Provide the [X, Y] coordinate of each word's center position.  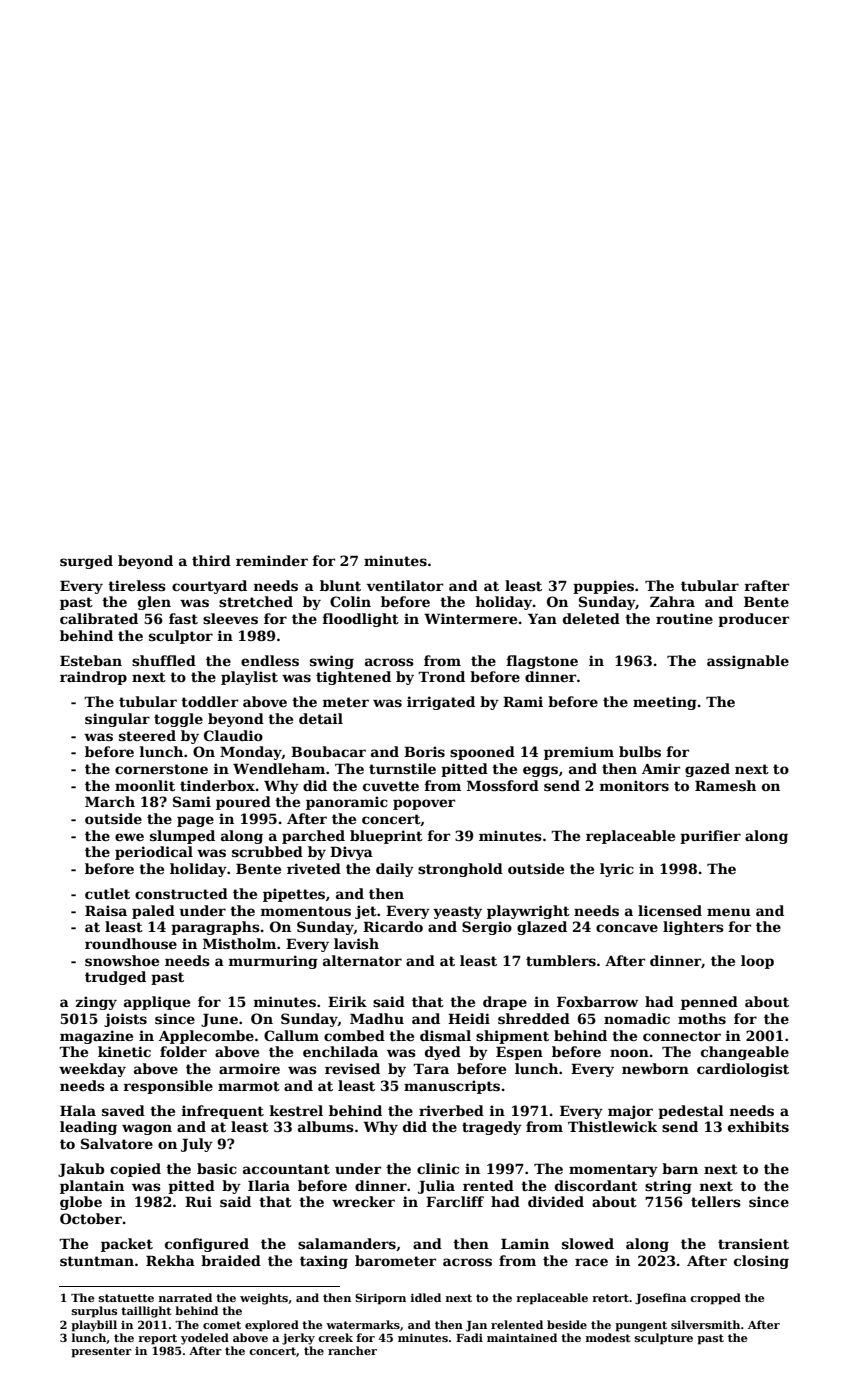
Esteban [91, 660]
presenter [101, 1352]
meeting [665, 703]
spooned [482, 753]
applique [157, 1003]
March [110, 801]
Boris [424, 751]
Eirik [347, 1001]
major [630, 1112]
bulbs [640, 751]
